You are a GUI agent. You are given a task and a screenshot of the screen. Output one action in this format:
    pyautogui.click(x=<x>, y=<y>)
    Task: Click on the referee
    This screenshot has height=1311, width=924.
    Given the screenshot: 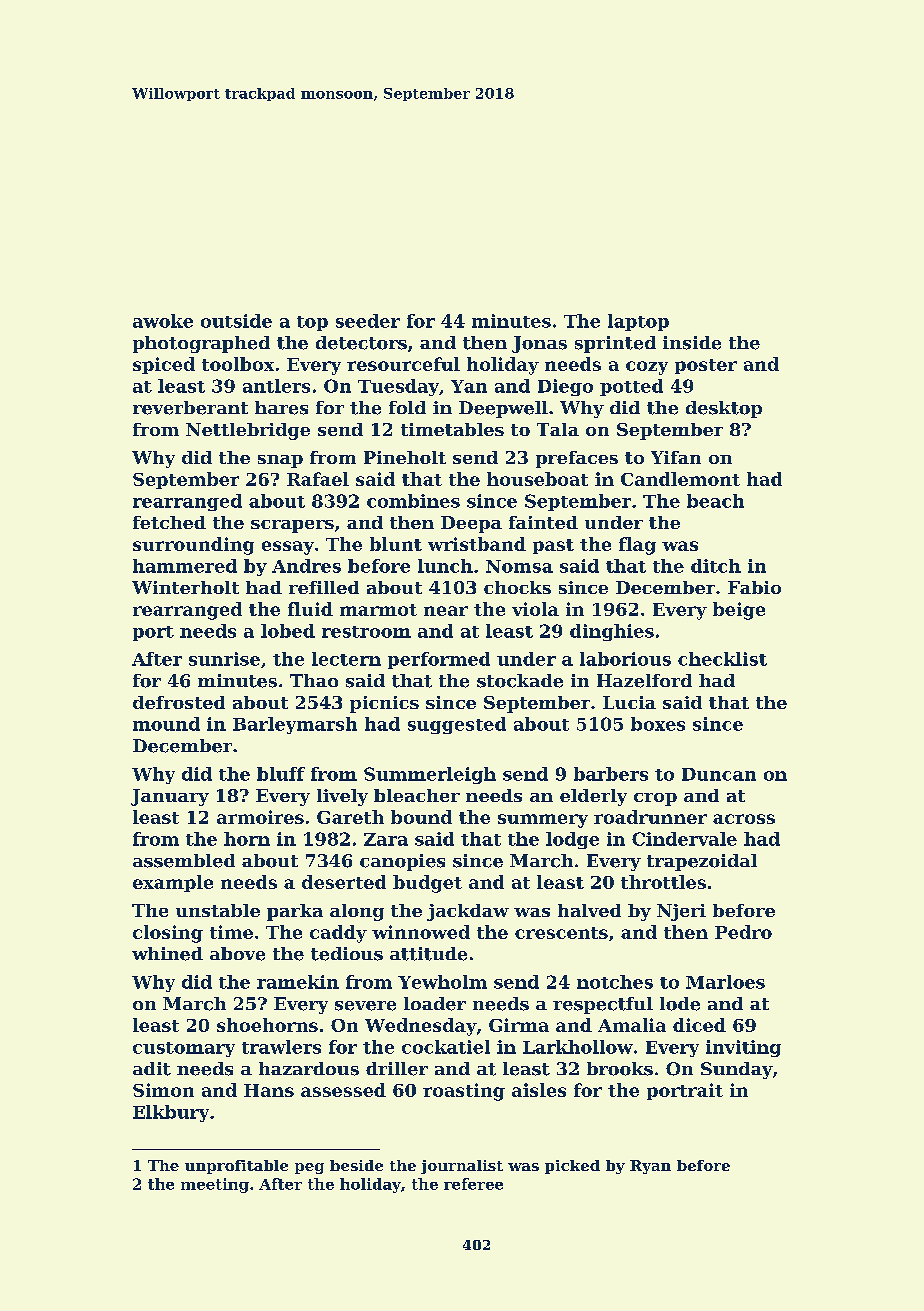 What is the action you would take?
    pyautogui.click(x=473, y=1184)
